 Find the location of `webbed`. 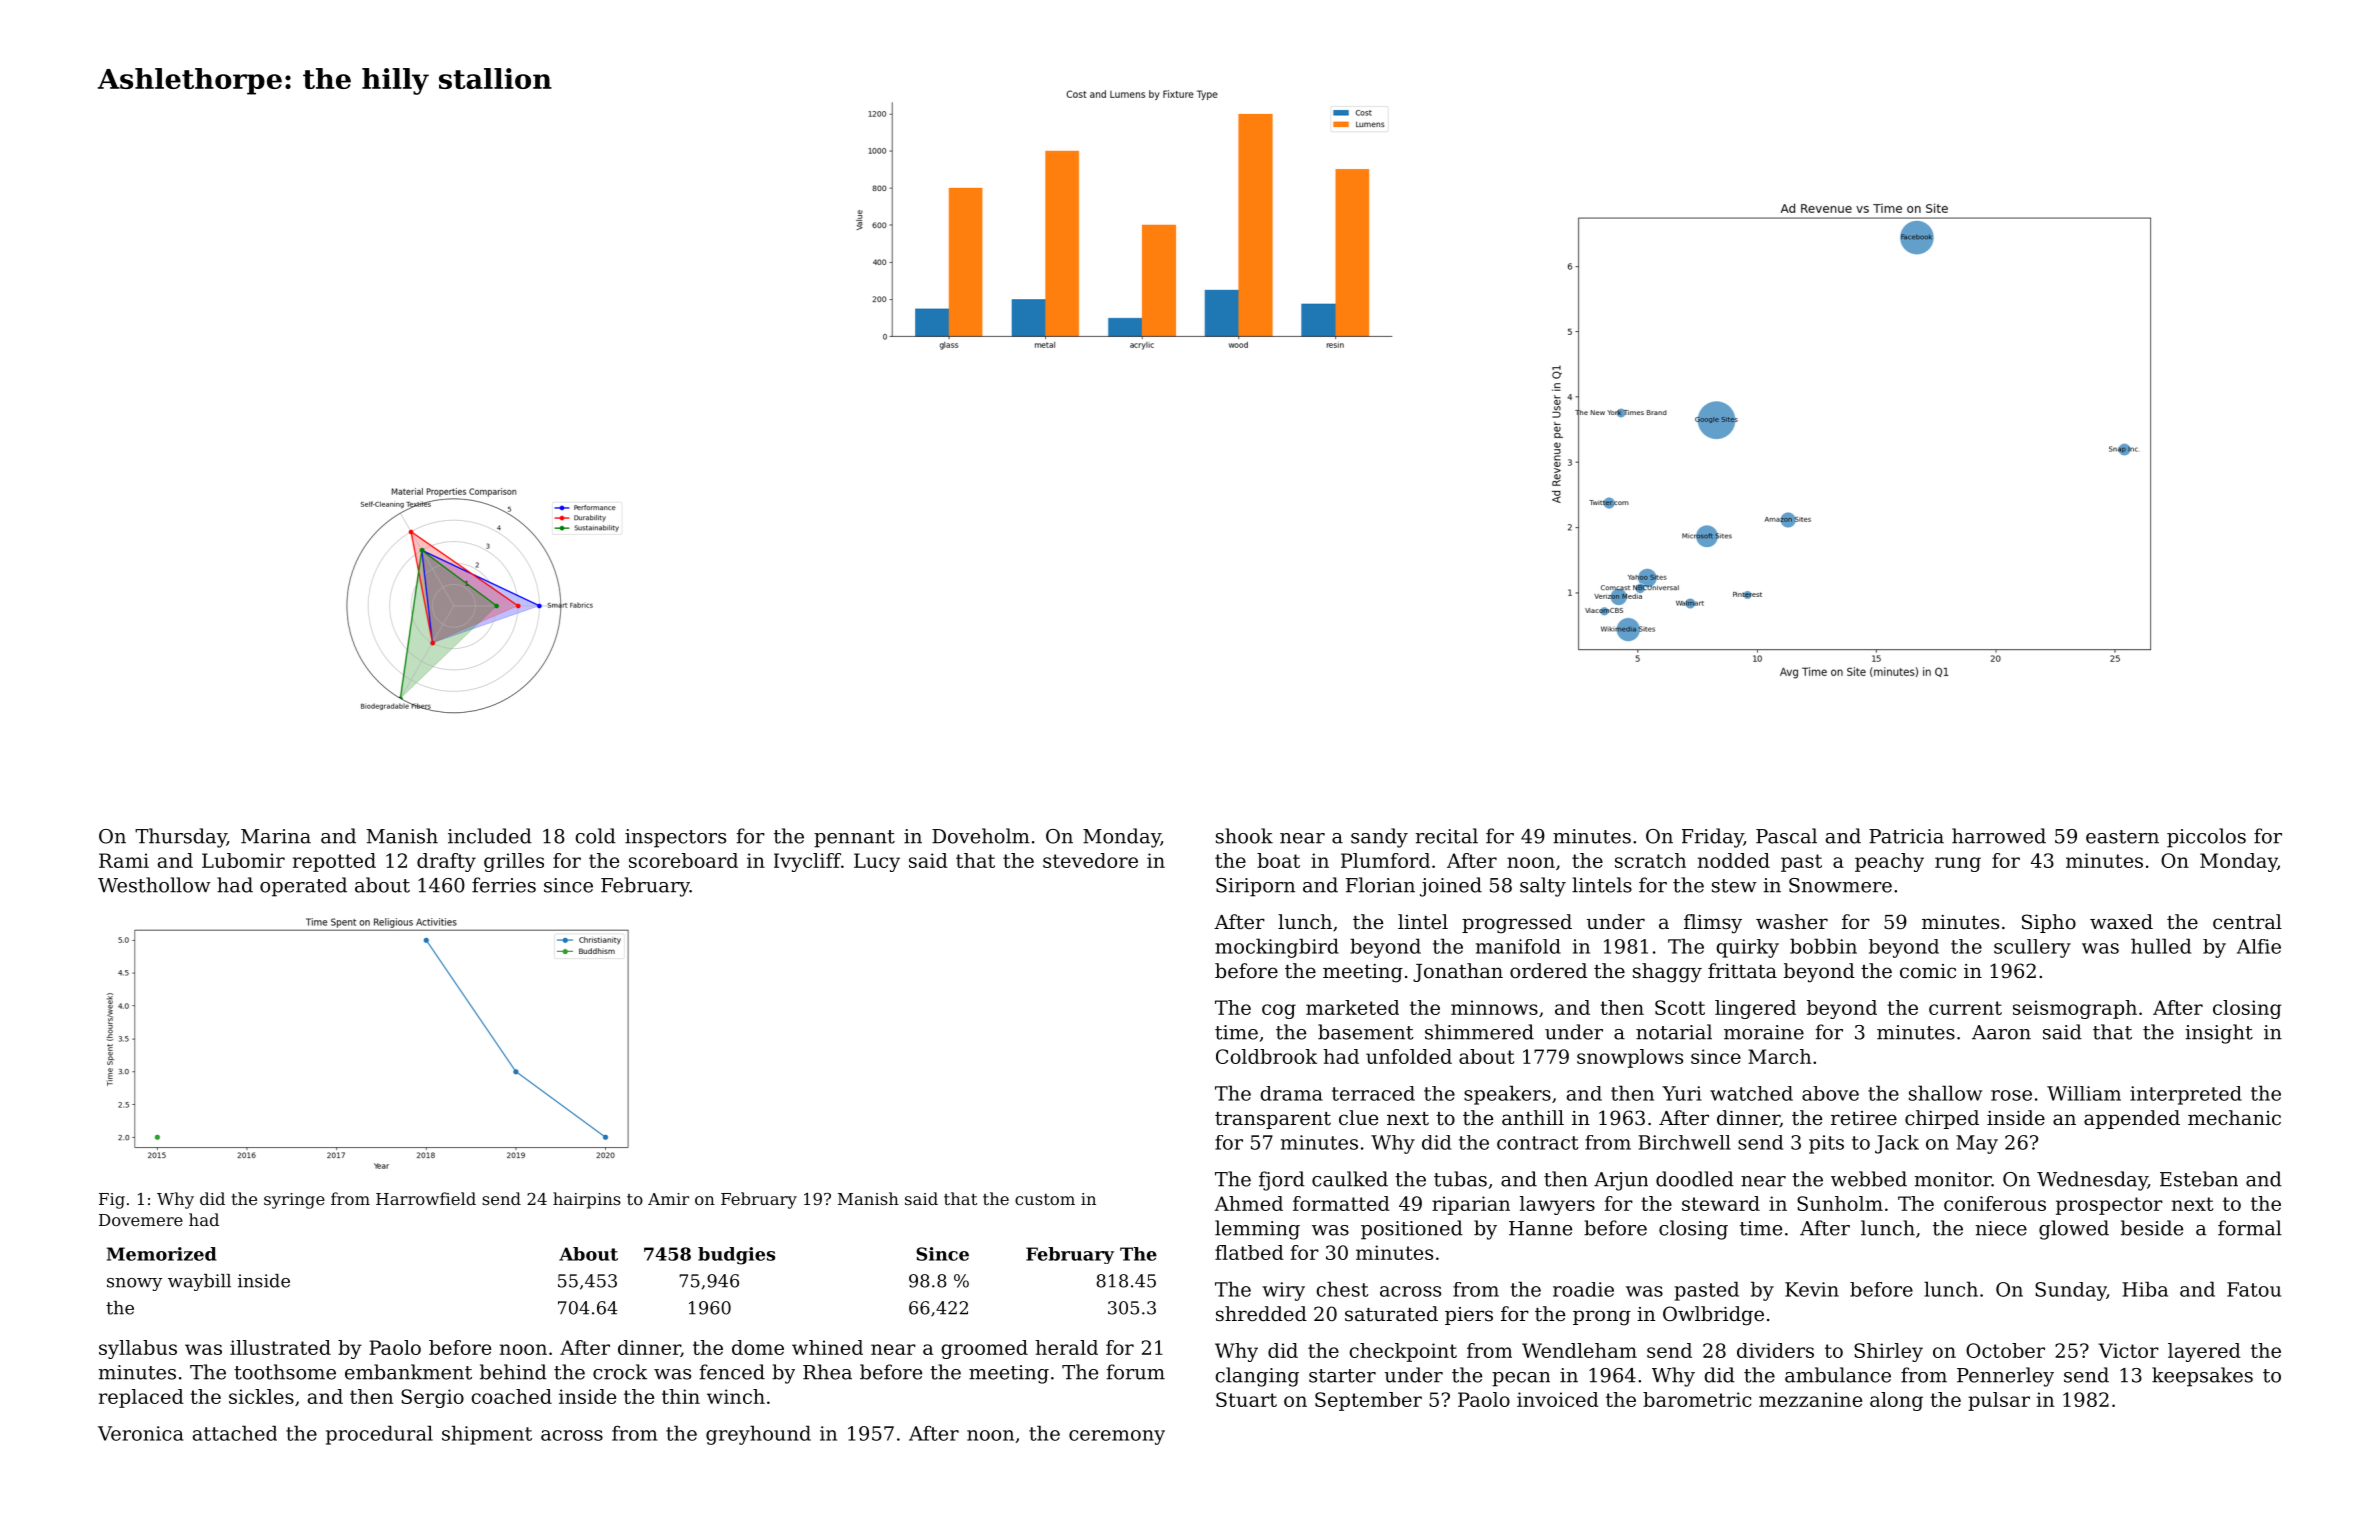

webbed is located at coordinates (1869, 1179).
